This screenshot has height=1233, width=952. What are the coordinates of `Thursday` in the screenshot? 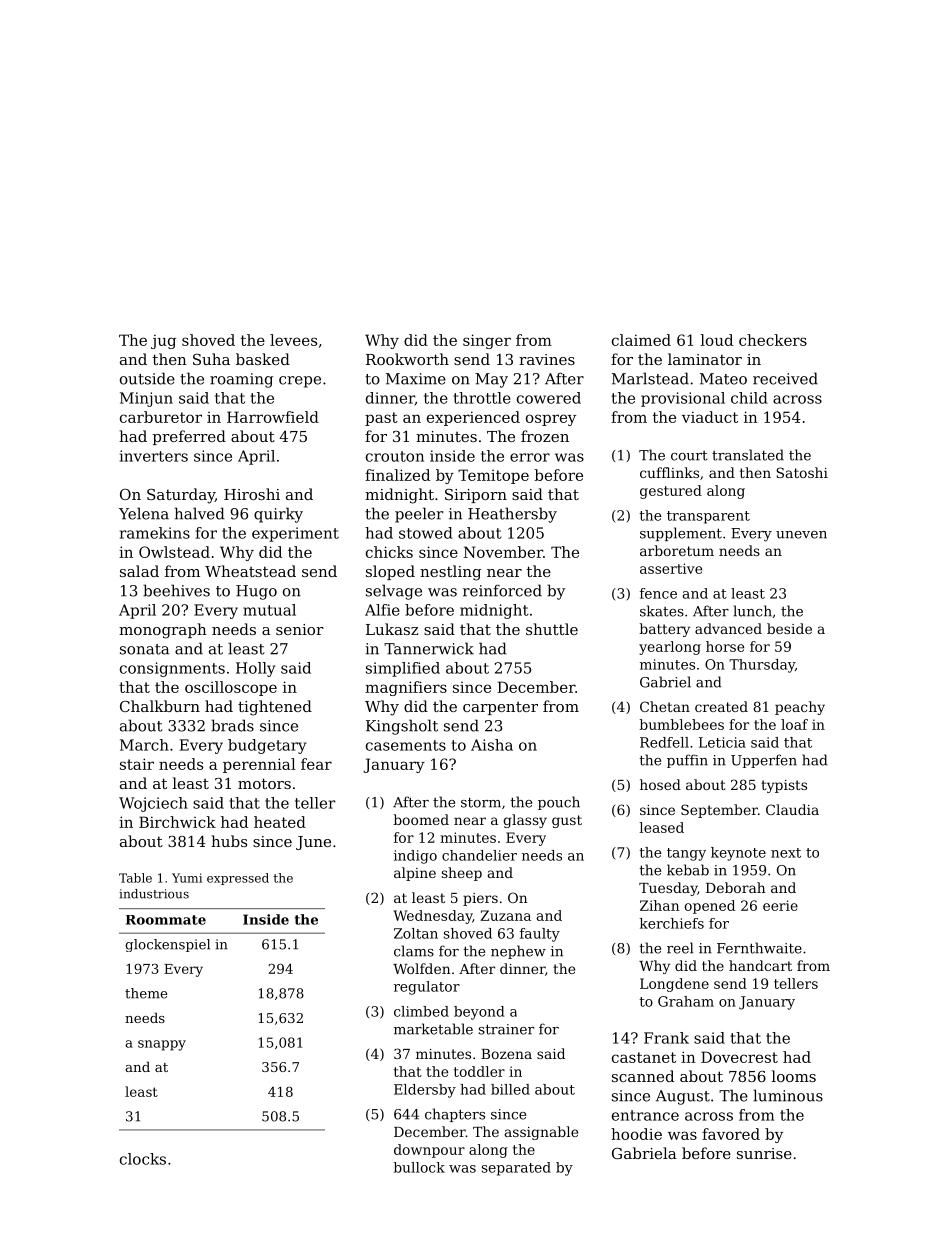 It's located at (762, 666).
